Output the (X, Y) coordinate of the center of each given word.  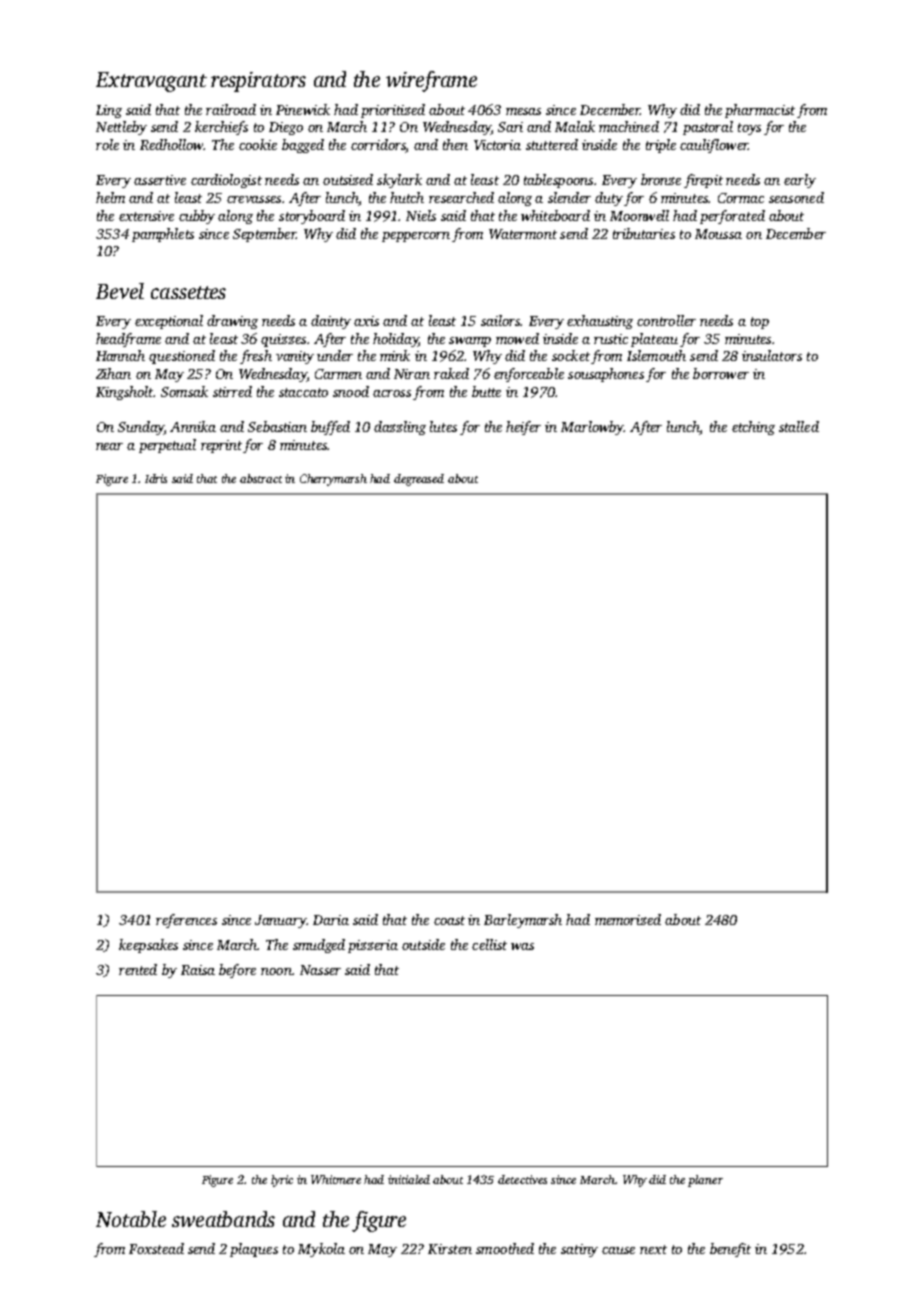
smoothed (505, 1248)
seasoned (796, 197)
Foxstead (156, 1248)
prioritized (393, 111)
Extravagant (151, 82)
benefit (730, 1250)
